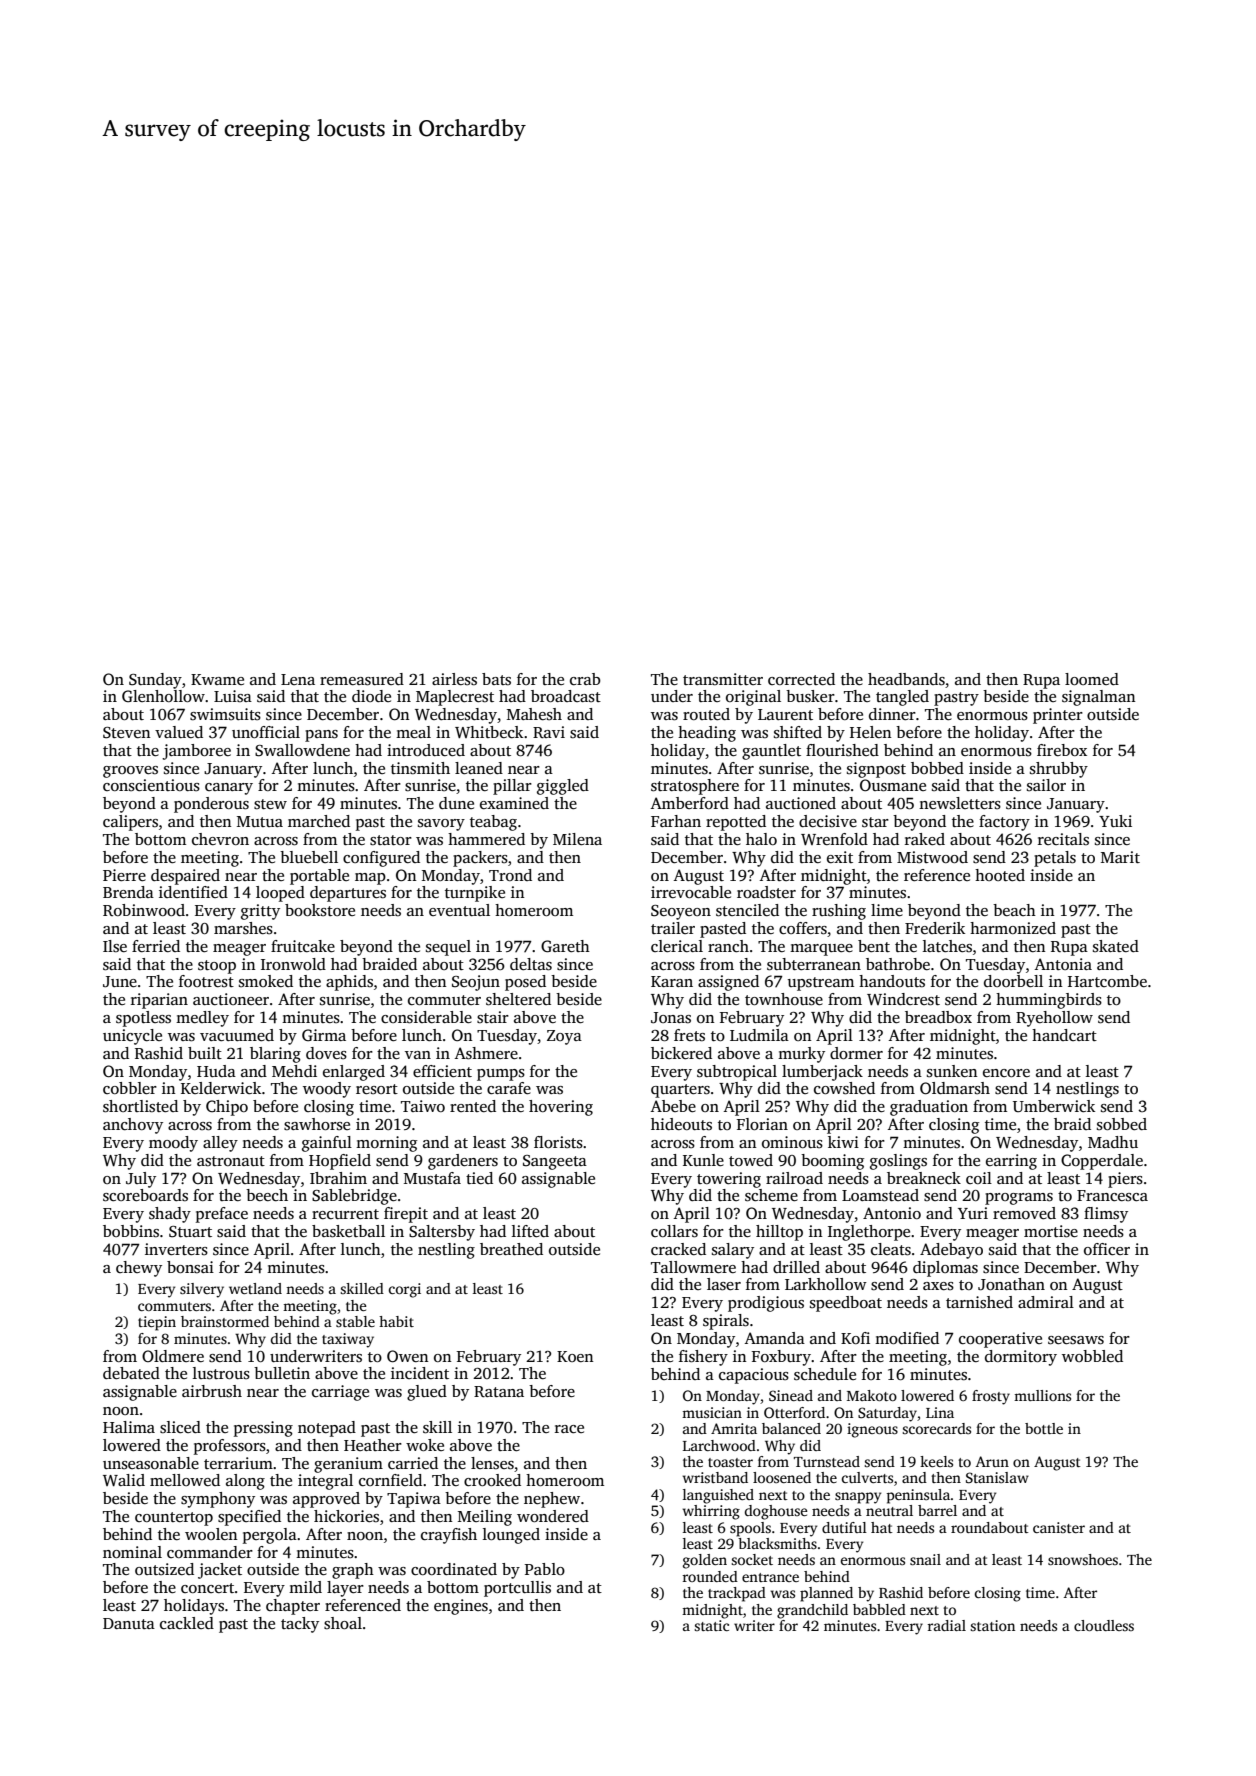 Image resolution: width=1256 pixels, height=1776 pixels. I want to click on woolen, so click(211, 1534).
